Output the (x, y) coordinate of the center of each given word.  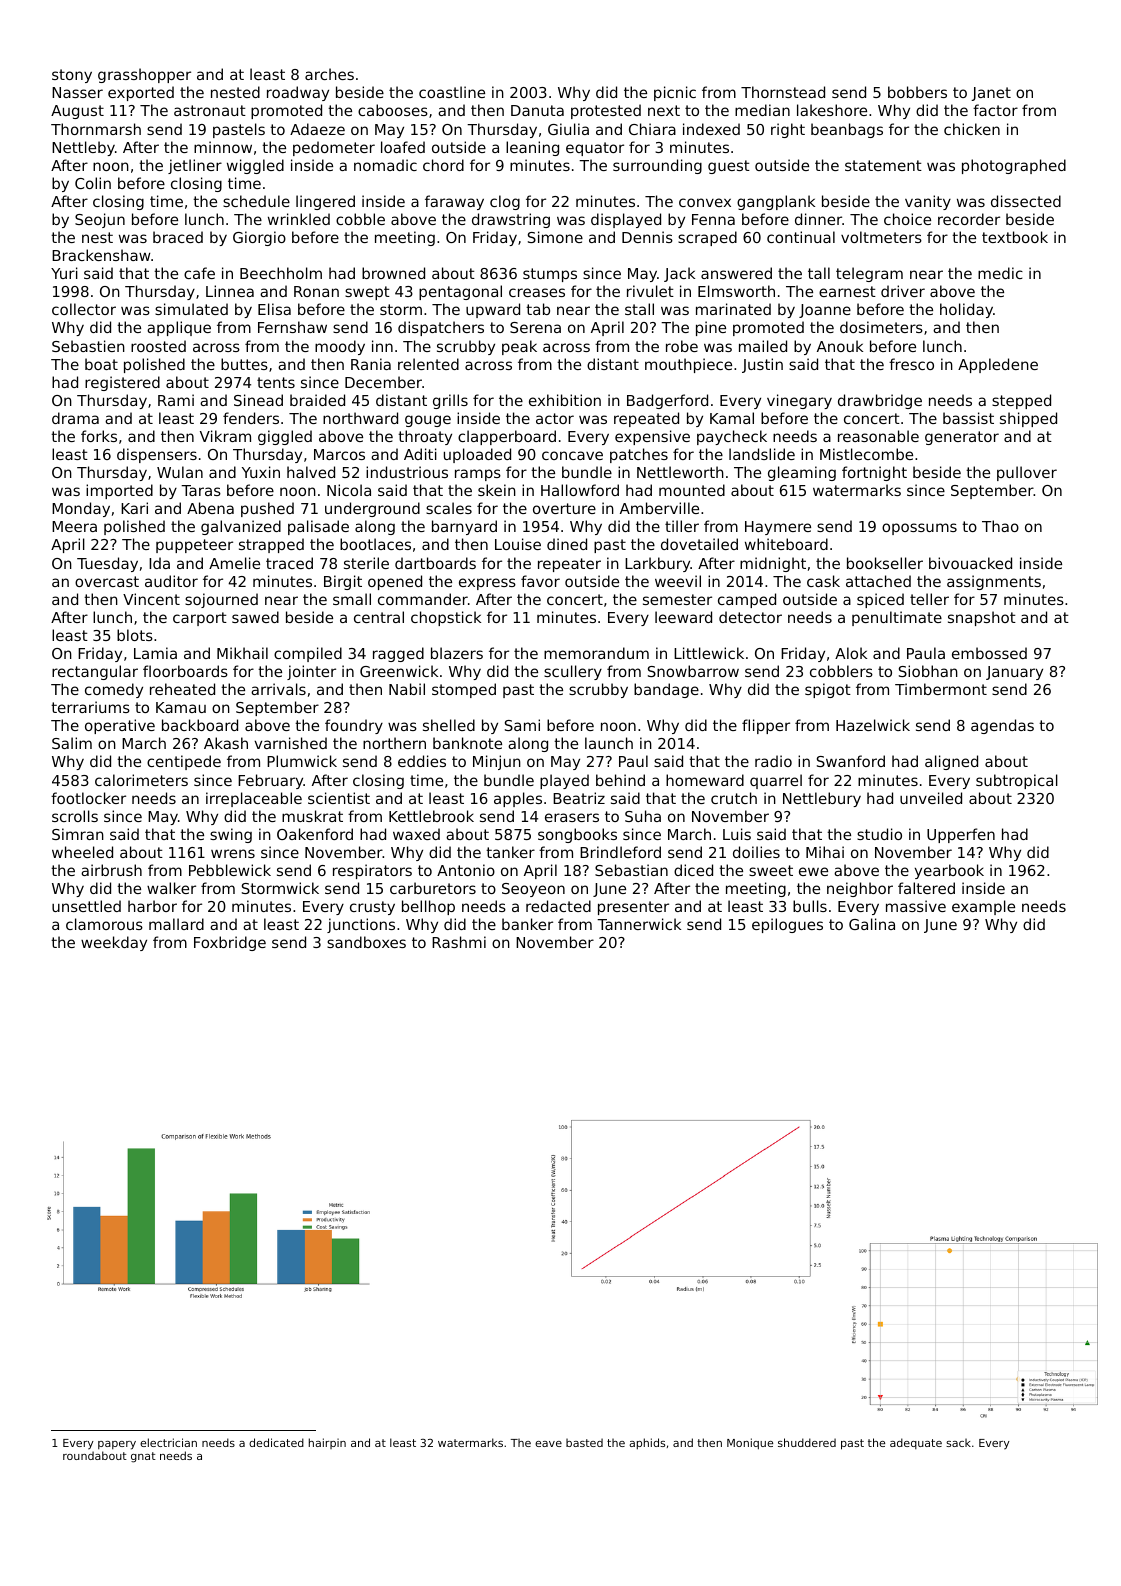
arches (329, 74)
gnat (143, 1457)
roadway (298, 93)
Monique (750, 1444)
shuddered (807, 1442)
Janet (991, 94)
